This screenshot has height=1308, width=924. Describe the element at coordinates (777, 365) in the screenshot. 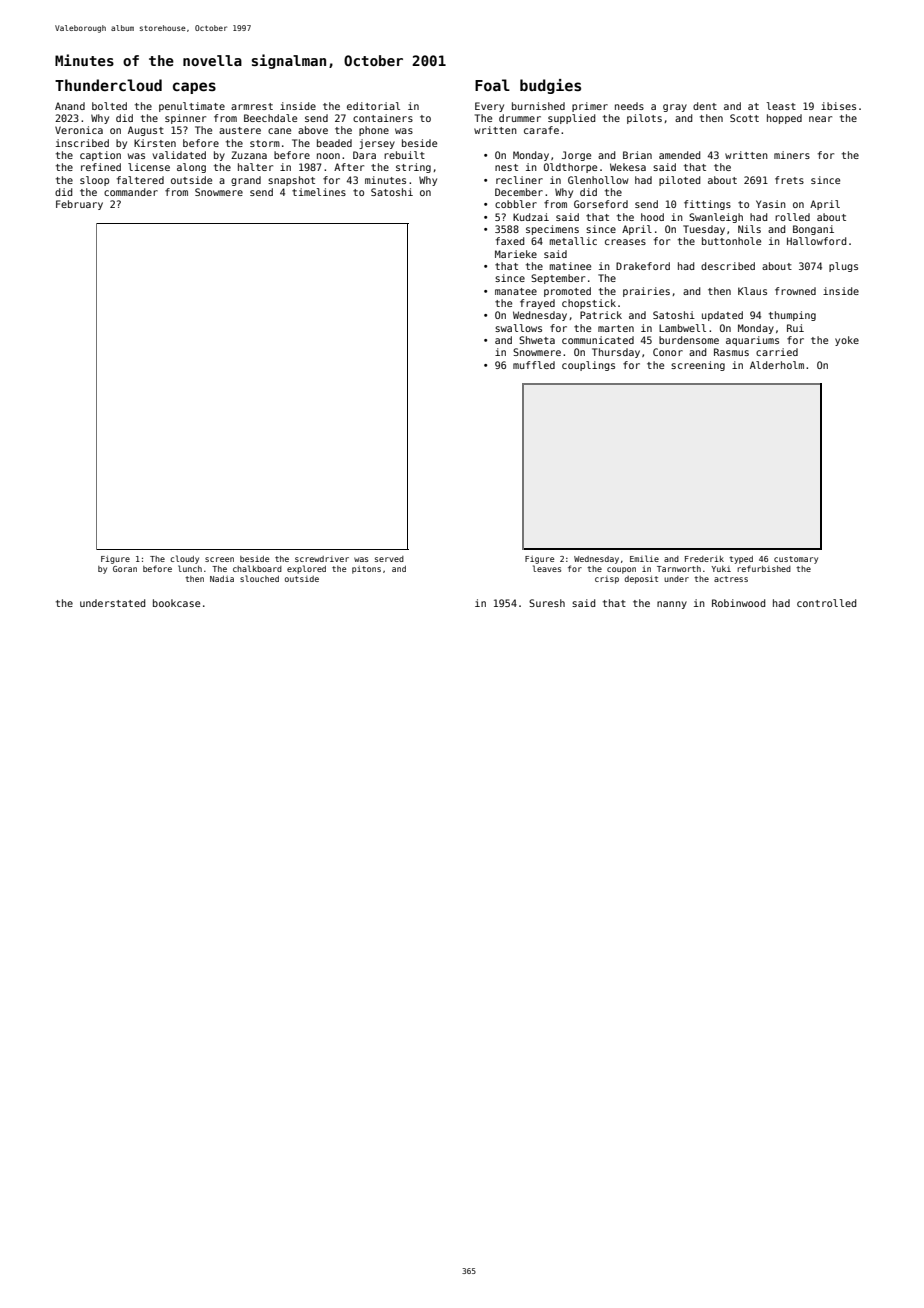

I see `Alderholm` at that location.
